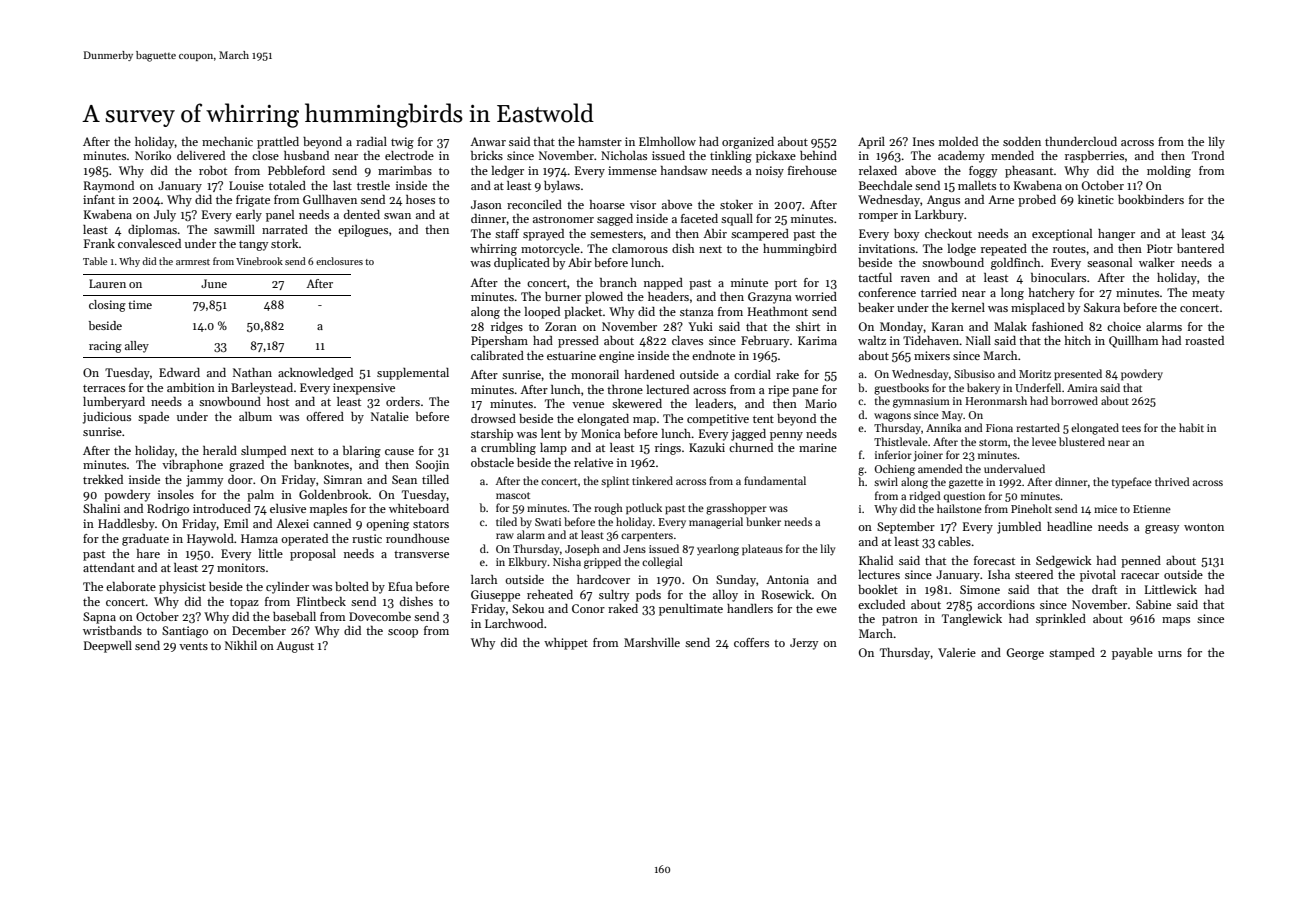  What do you see at coordinates (993, 442) in the screenshot?
I see `storm` at bounding box center [993, 442].
